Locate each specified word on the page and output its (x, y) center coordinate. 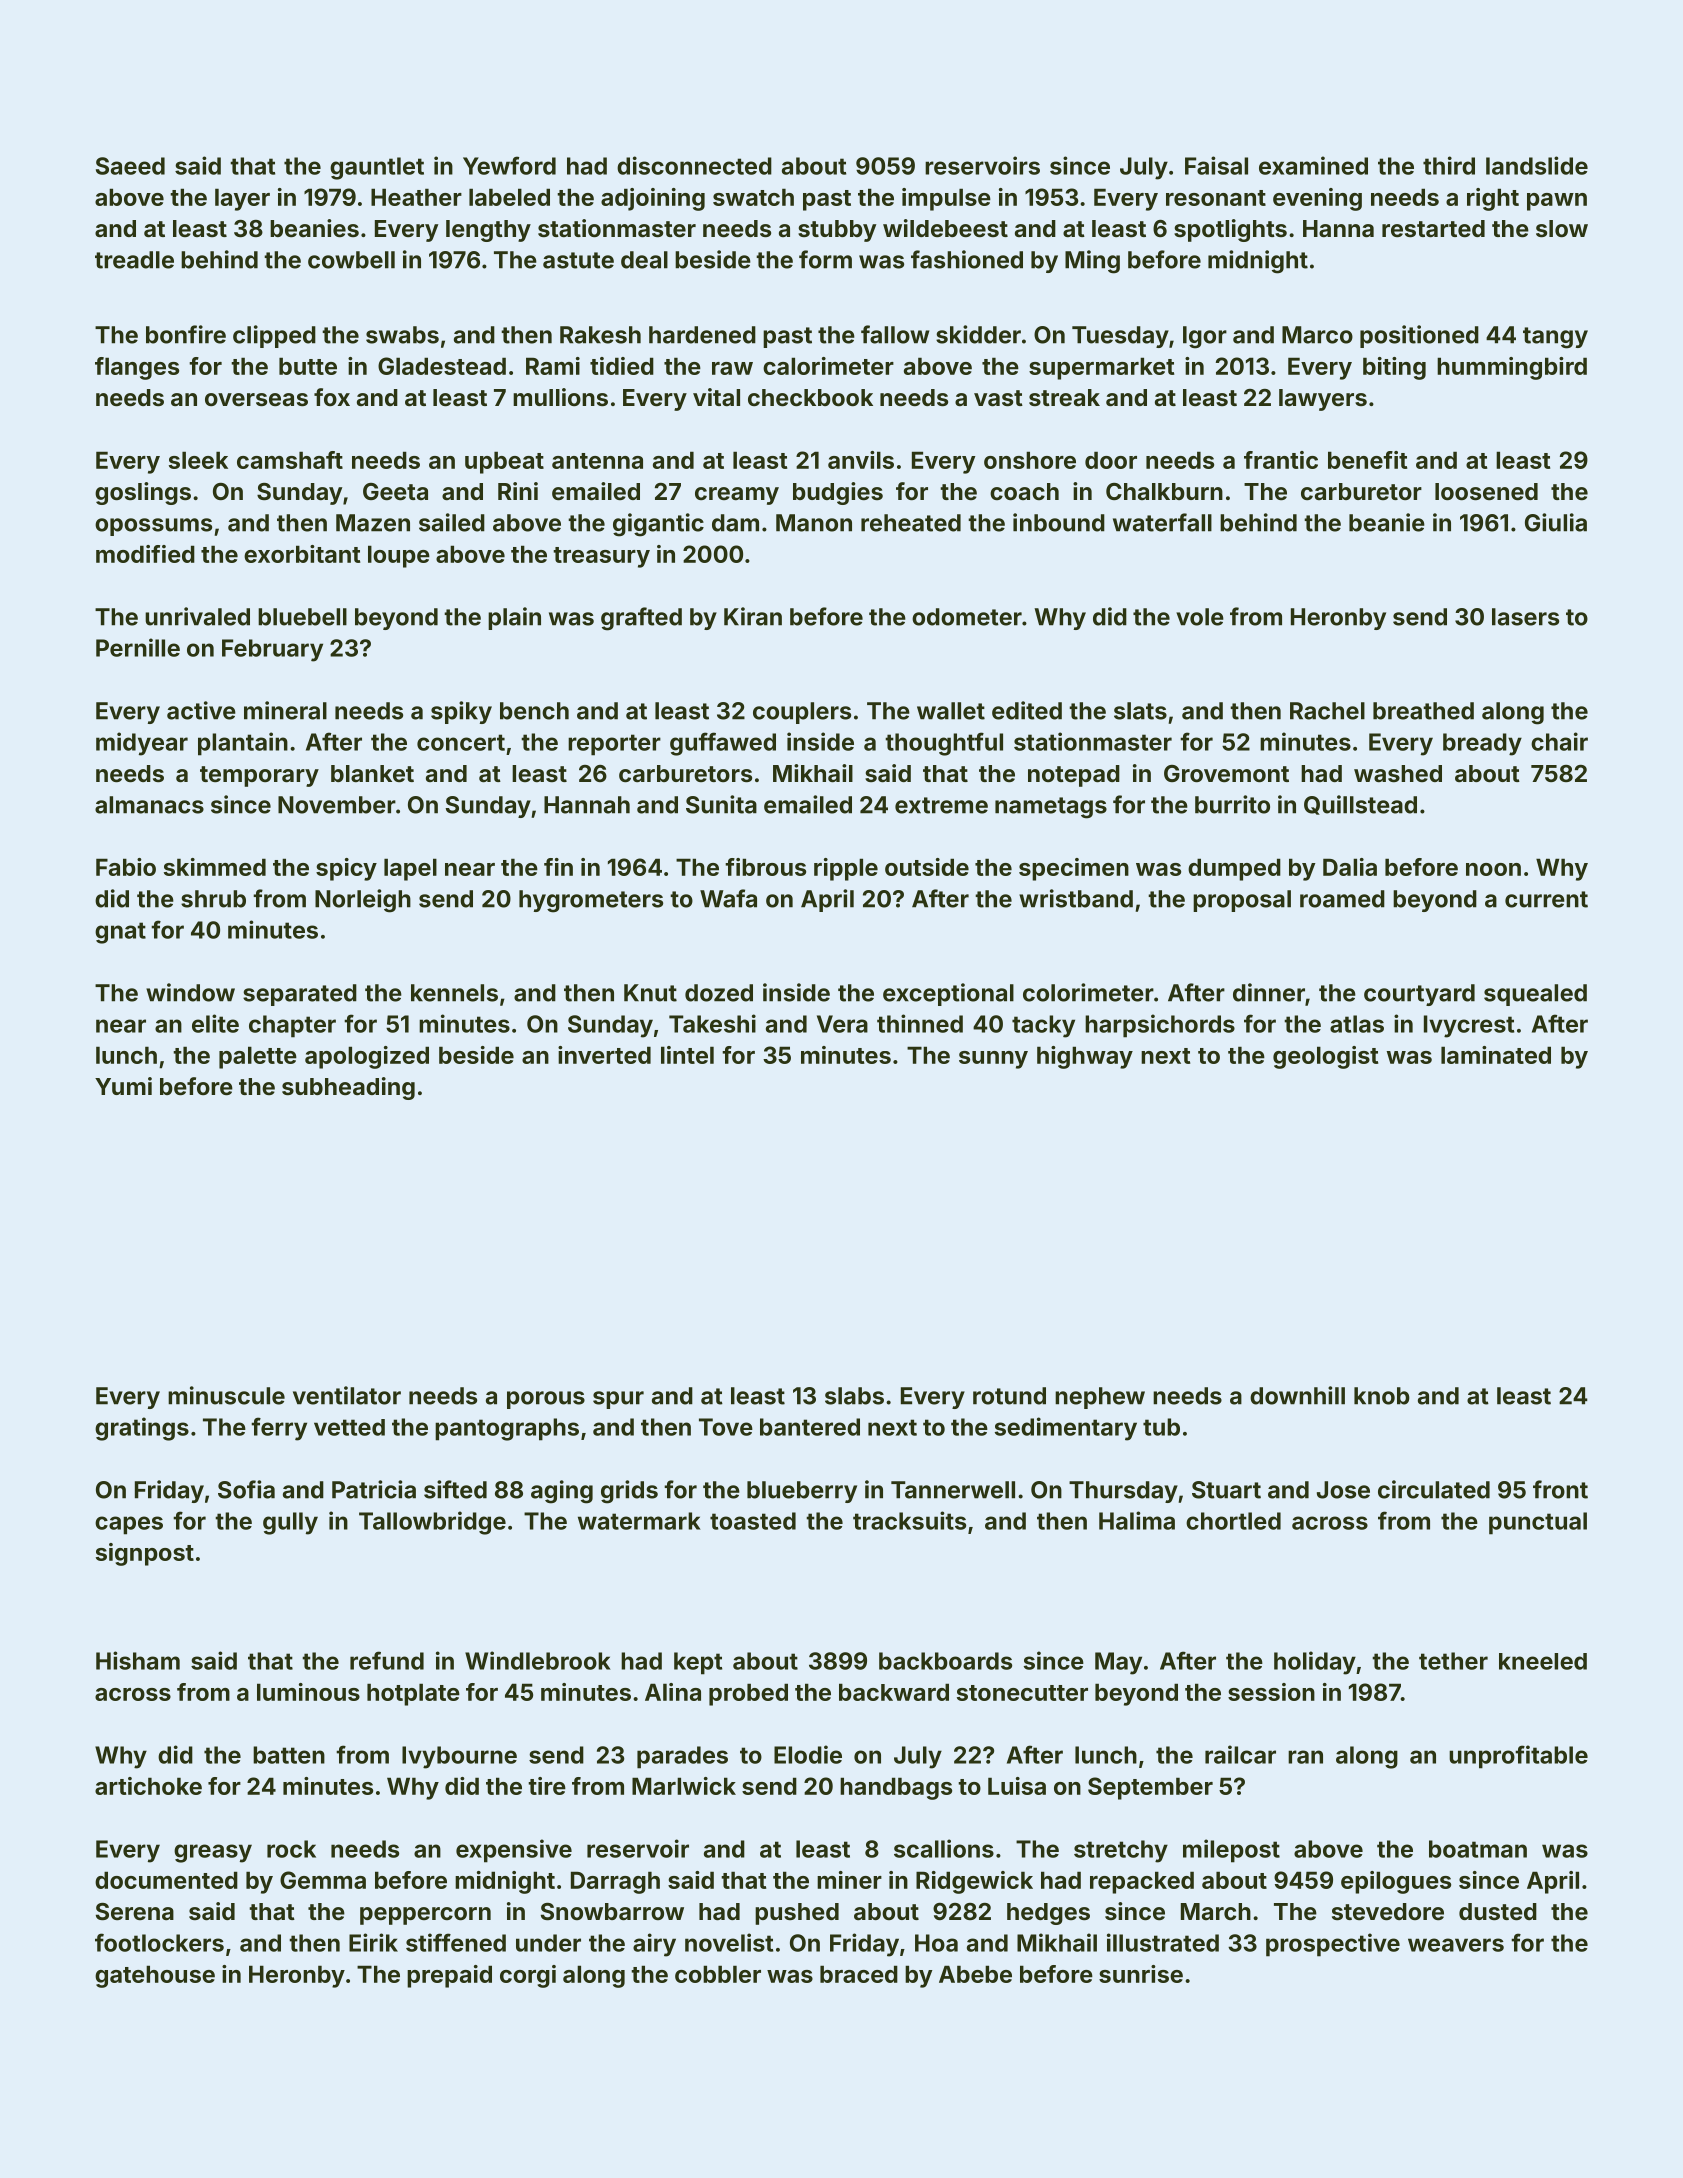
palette (258, 1057)
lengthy (488, 231)
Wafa (728, 898)
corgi (528, 1976)
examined (1313, 165)
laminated (1496, 1055)
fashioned (967, 259)
